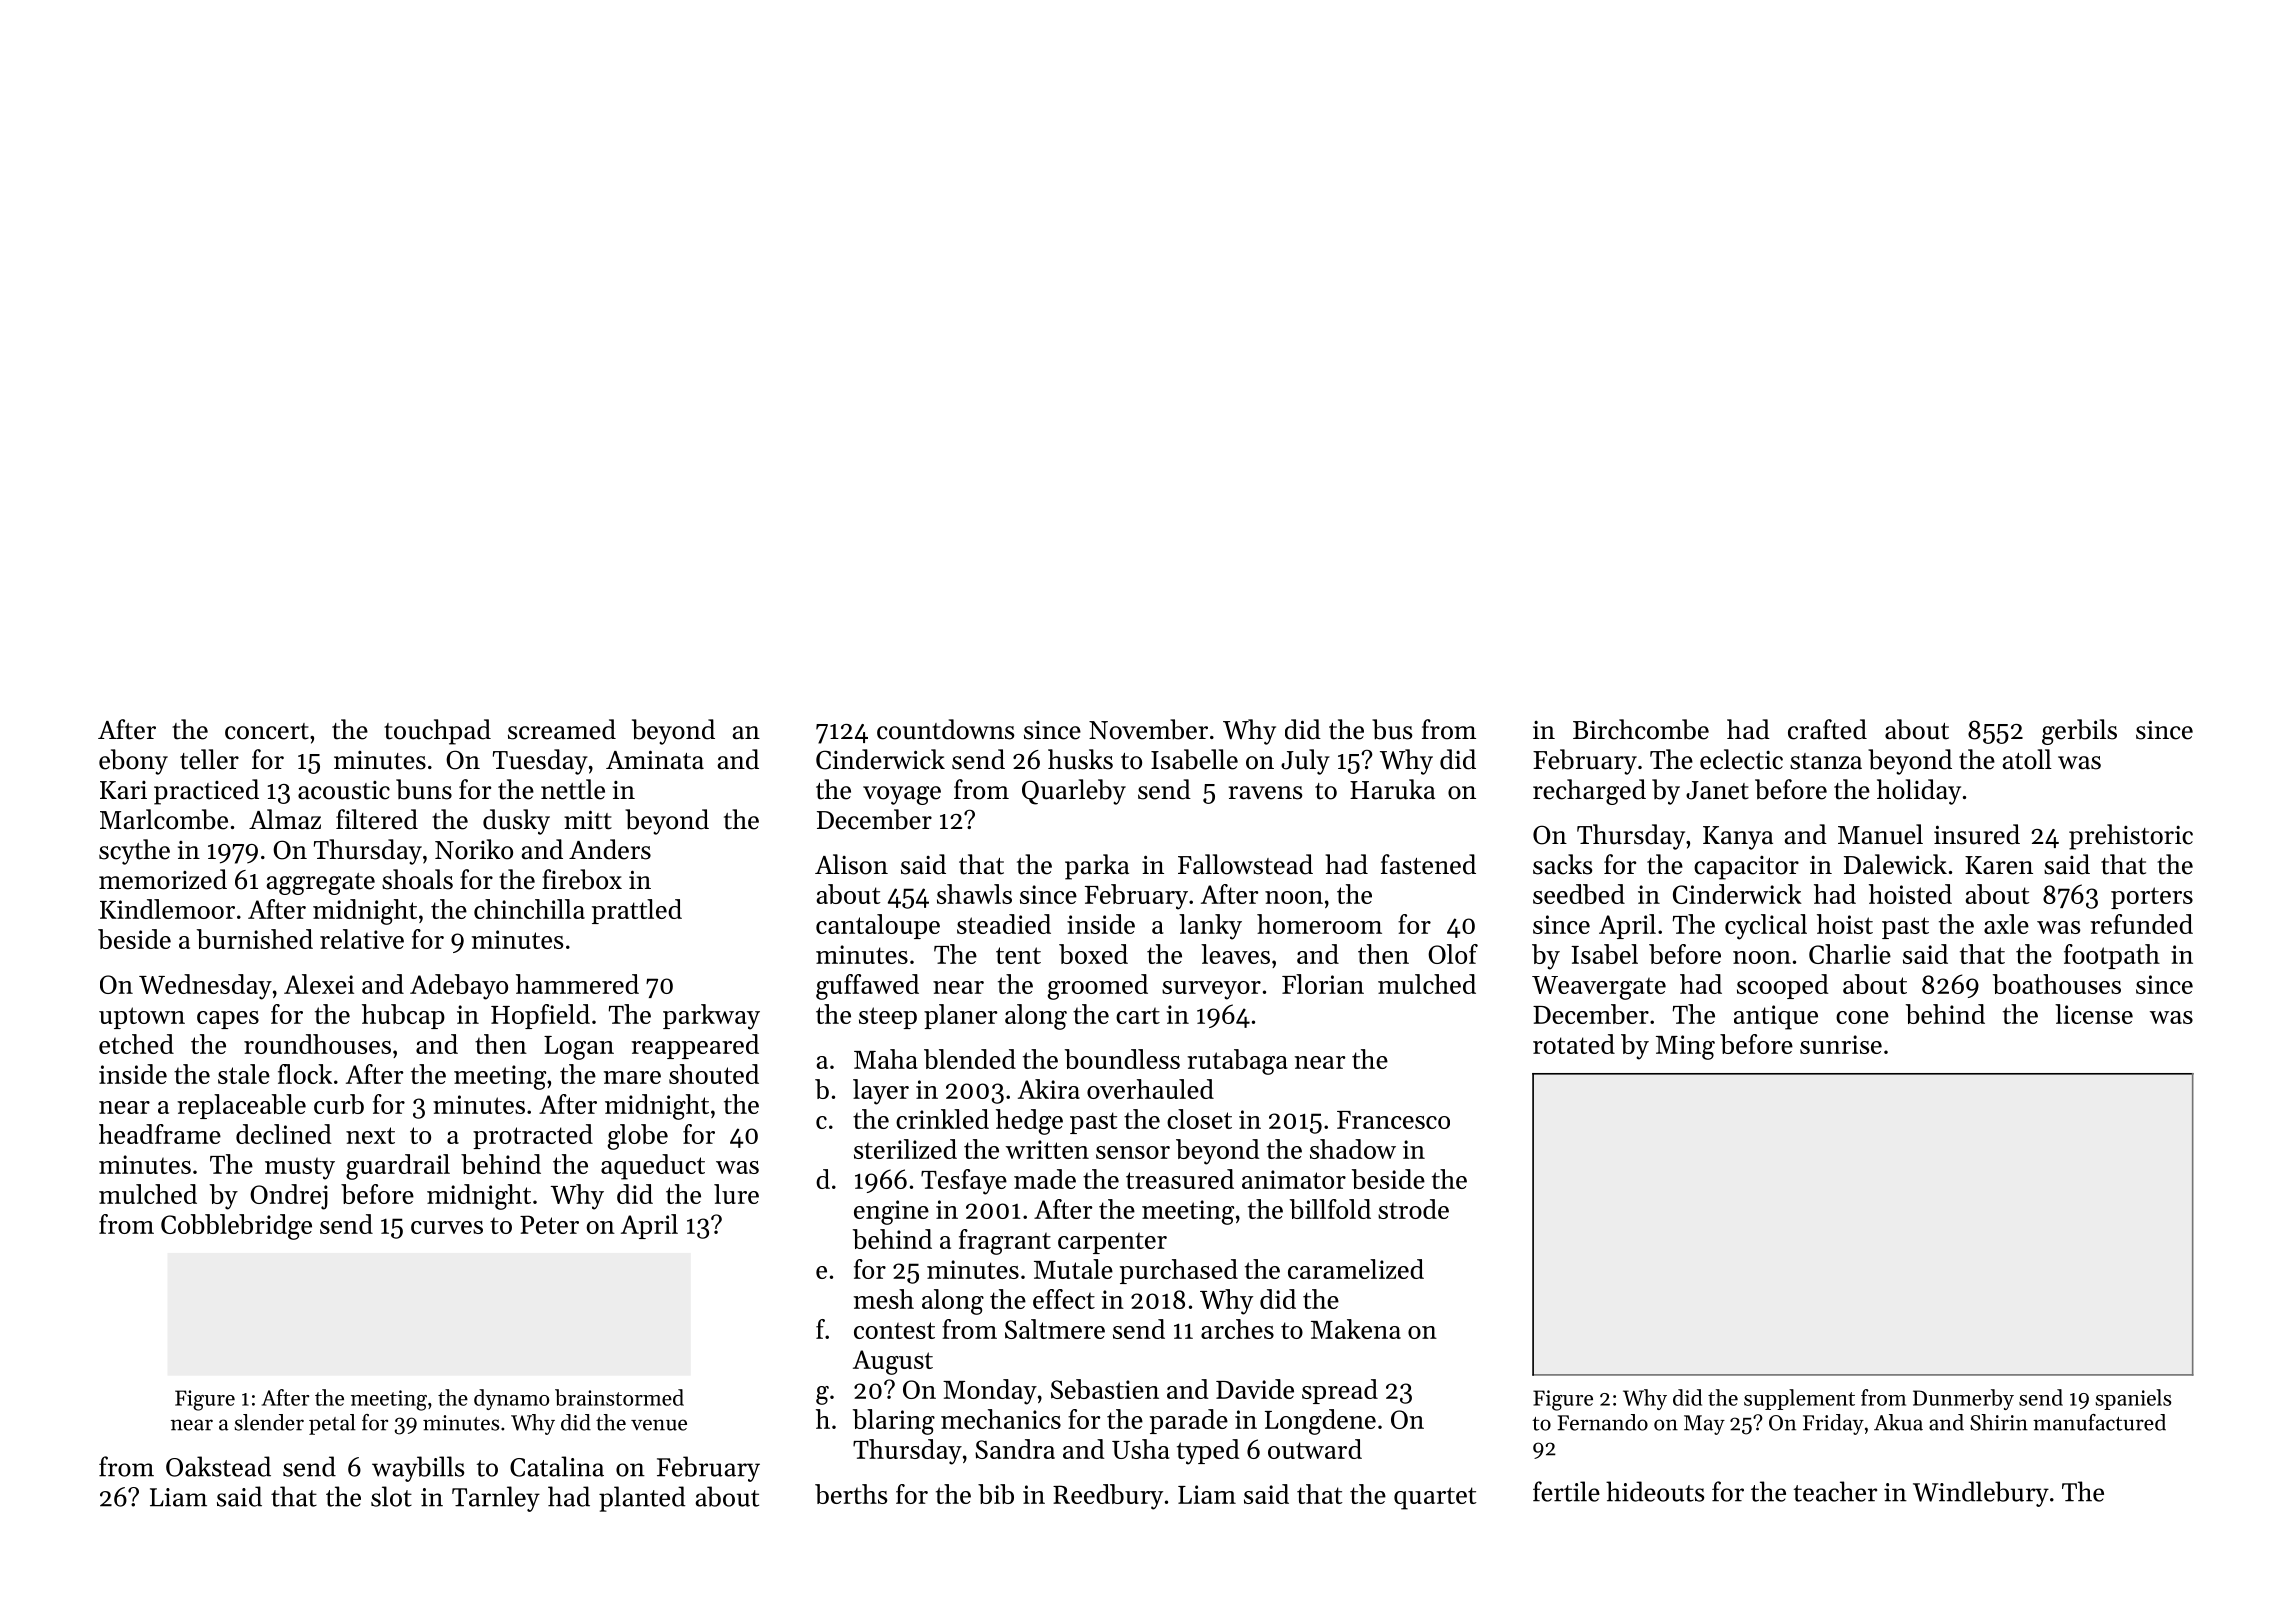  I want to click on hubcap, so click(403, 1016).
